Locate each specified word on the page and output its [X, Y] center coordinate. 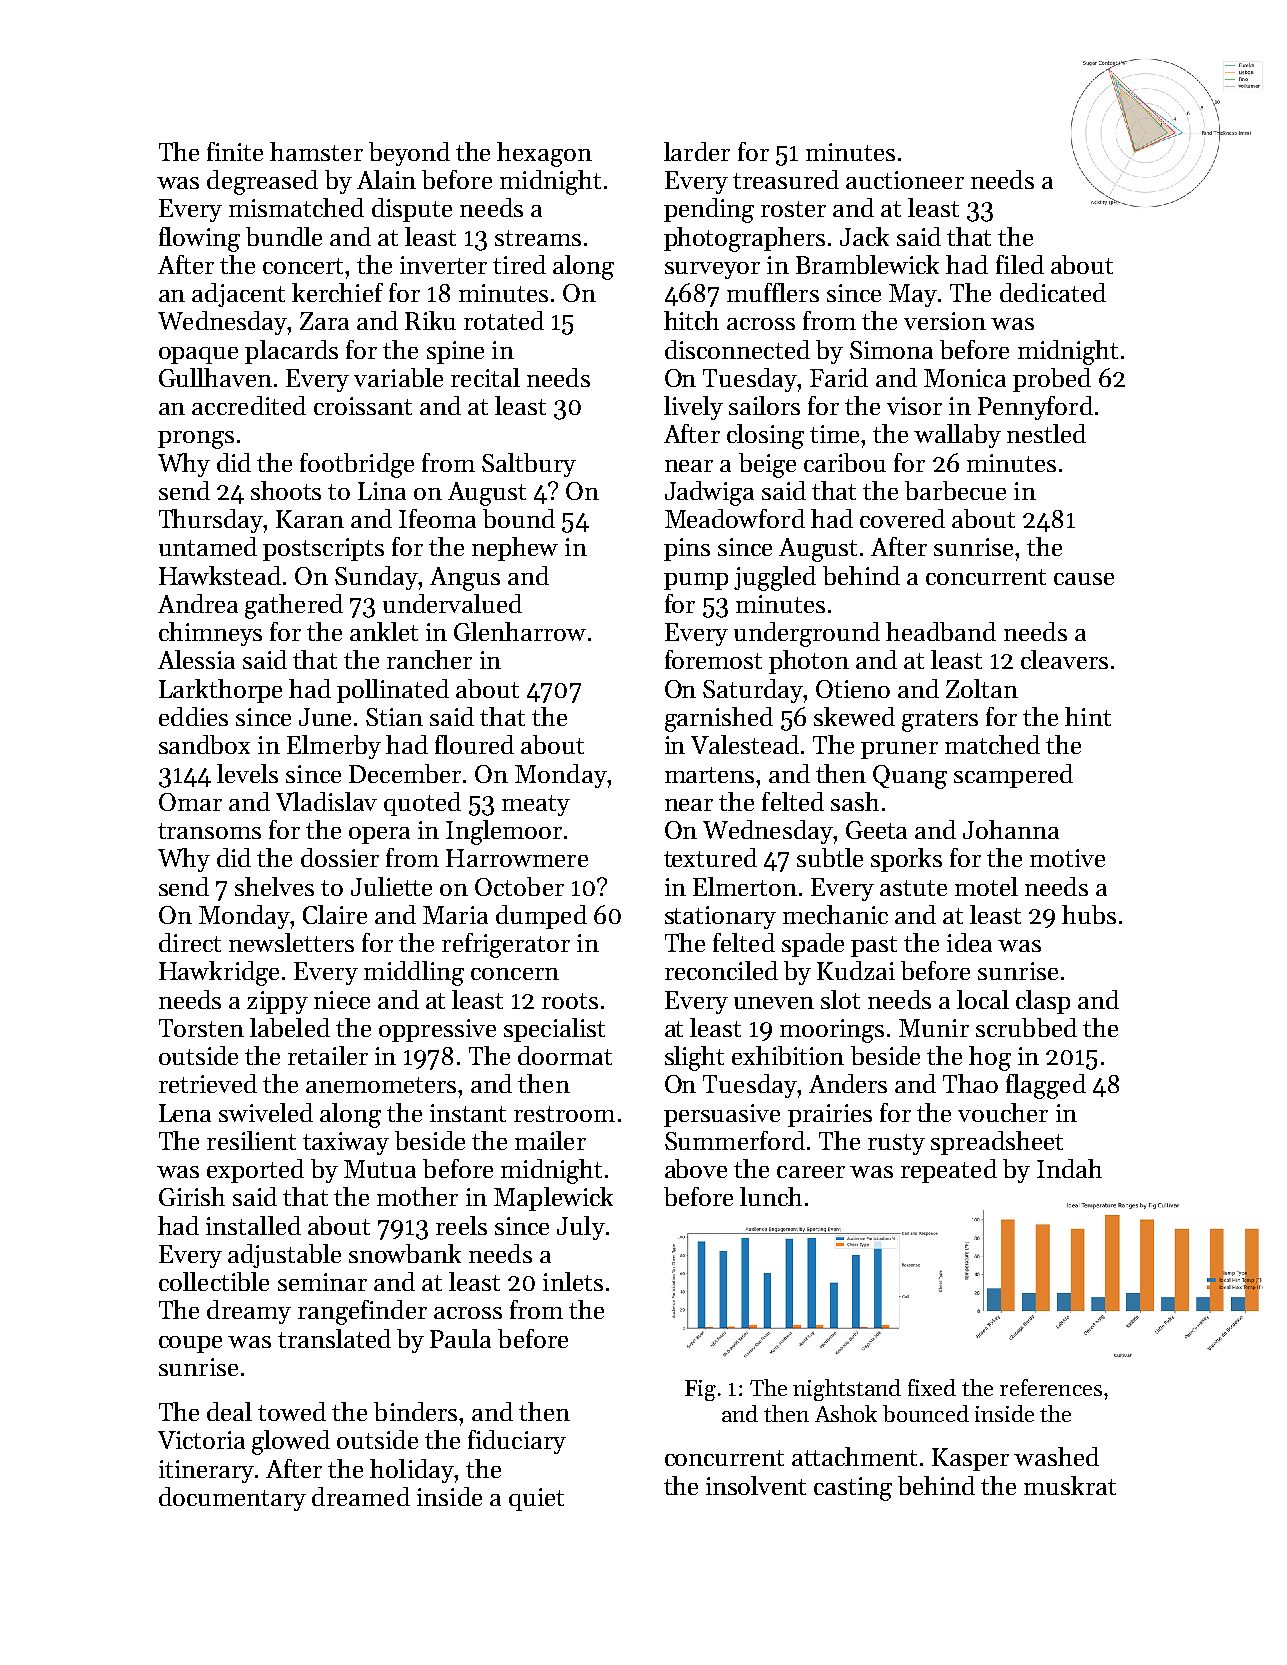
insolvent [756, 1485]
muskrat [1070, 1485]
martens [709, 775]
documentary [232, 1499]
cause [1084, 579]
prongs [196, 440]
